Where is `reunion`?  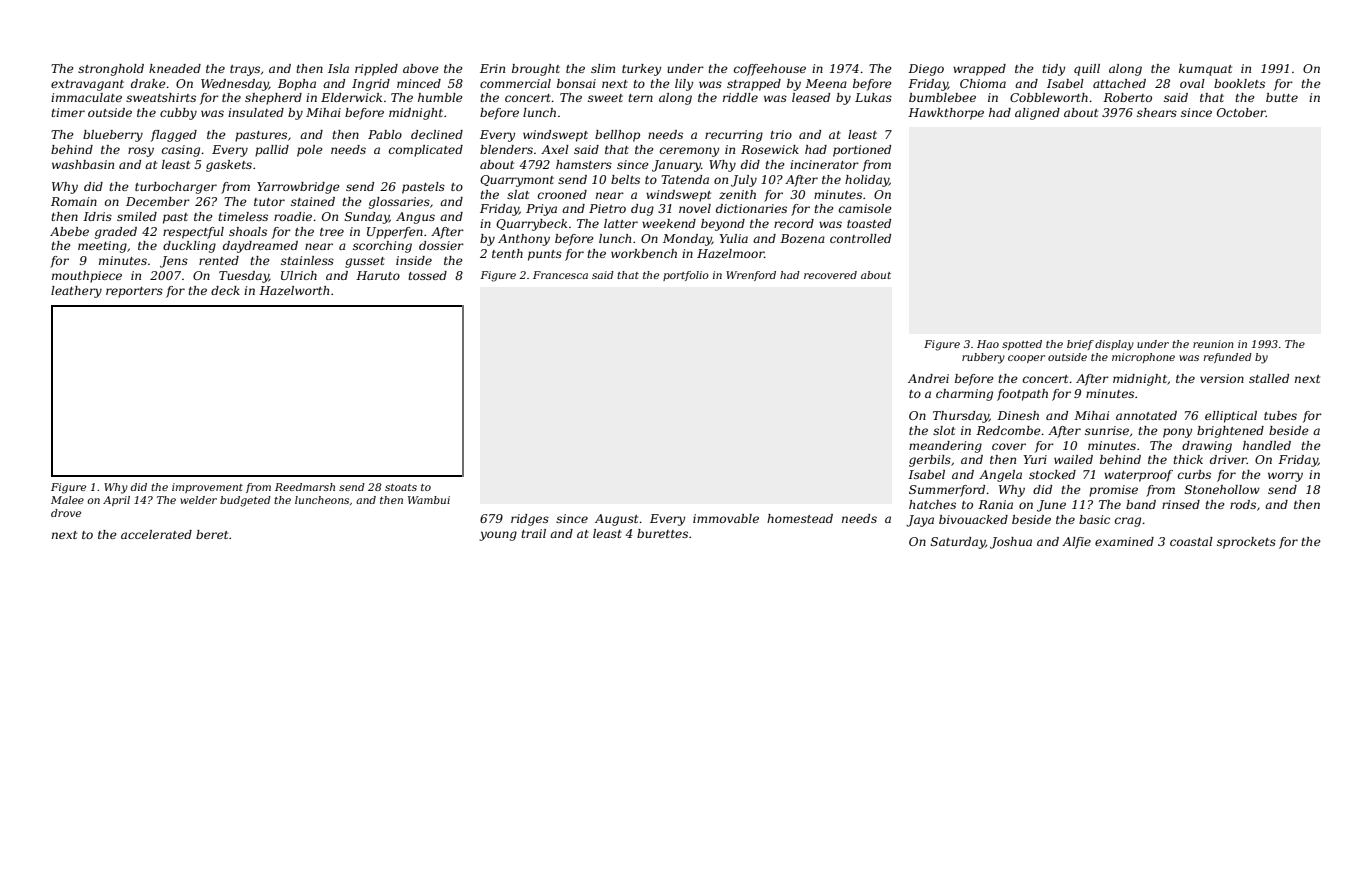 reunion is located at coordinates (1213, 344).
